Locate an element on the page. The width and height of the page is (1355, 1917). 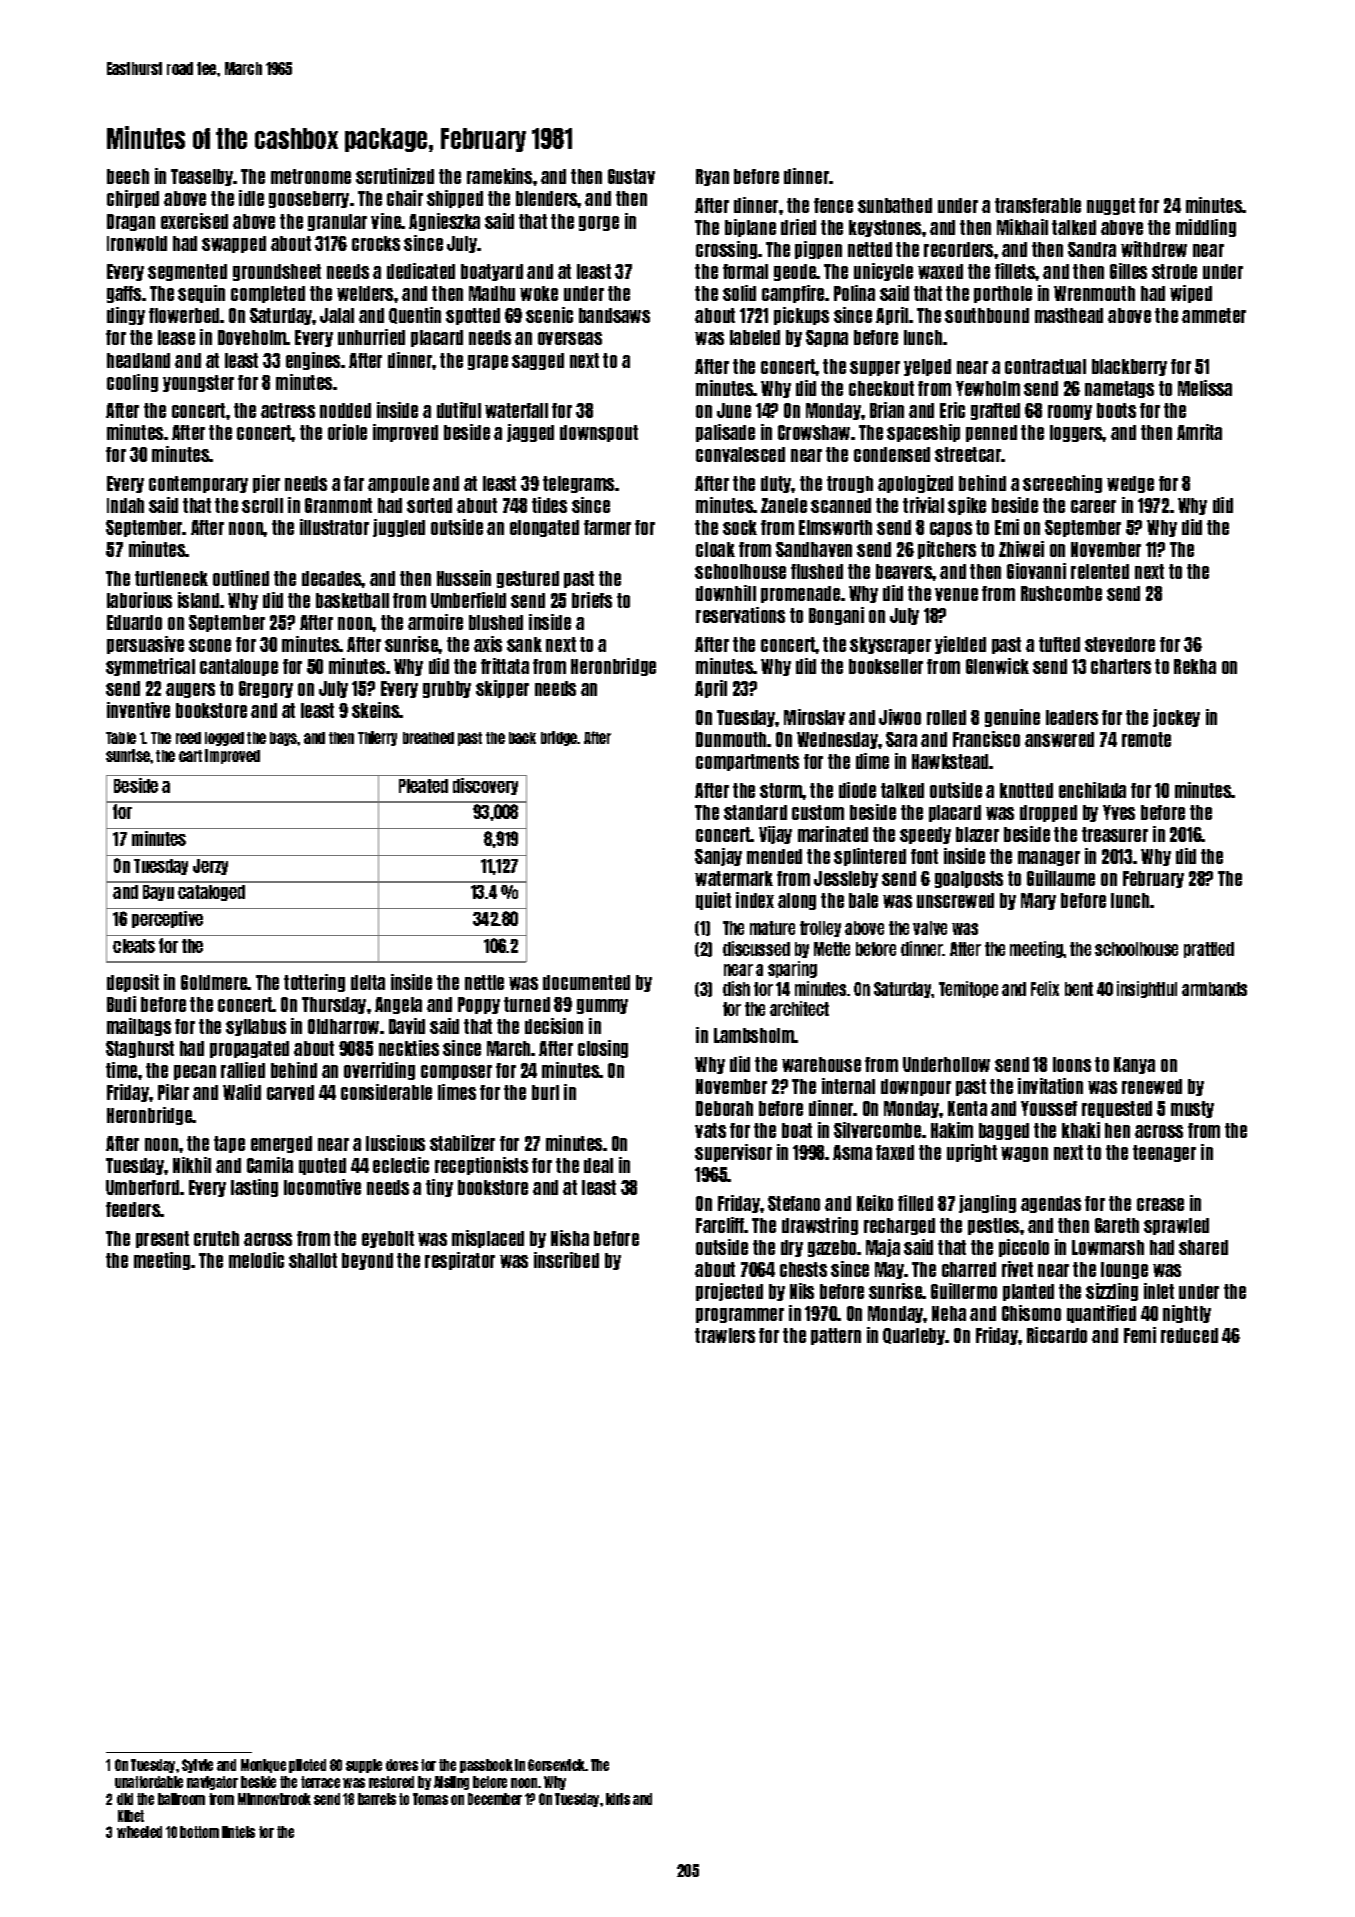
Tomas is located at coordinates (430, 1799).
